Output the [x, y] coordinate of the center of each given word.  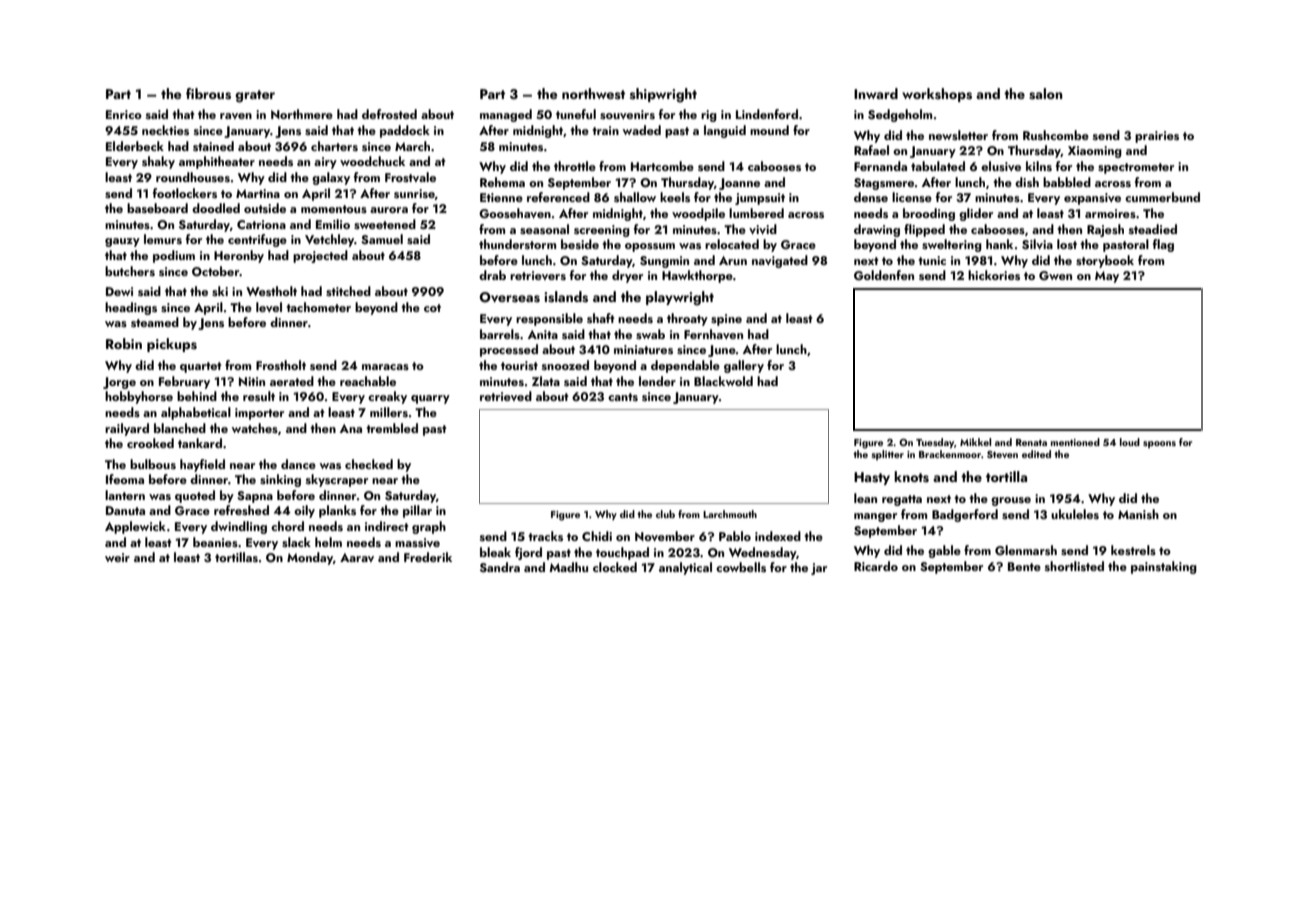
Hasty [872, 478]
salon [1046, 94]
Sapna [255, 497]
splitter [888, 455]
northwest [593, 94]
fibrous [208, 94]
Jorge [119, 383]
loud [1130, 442]
